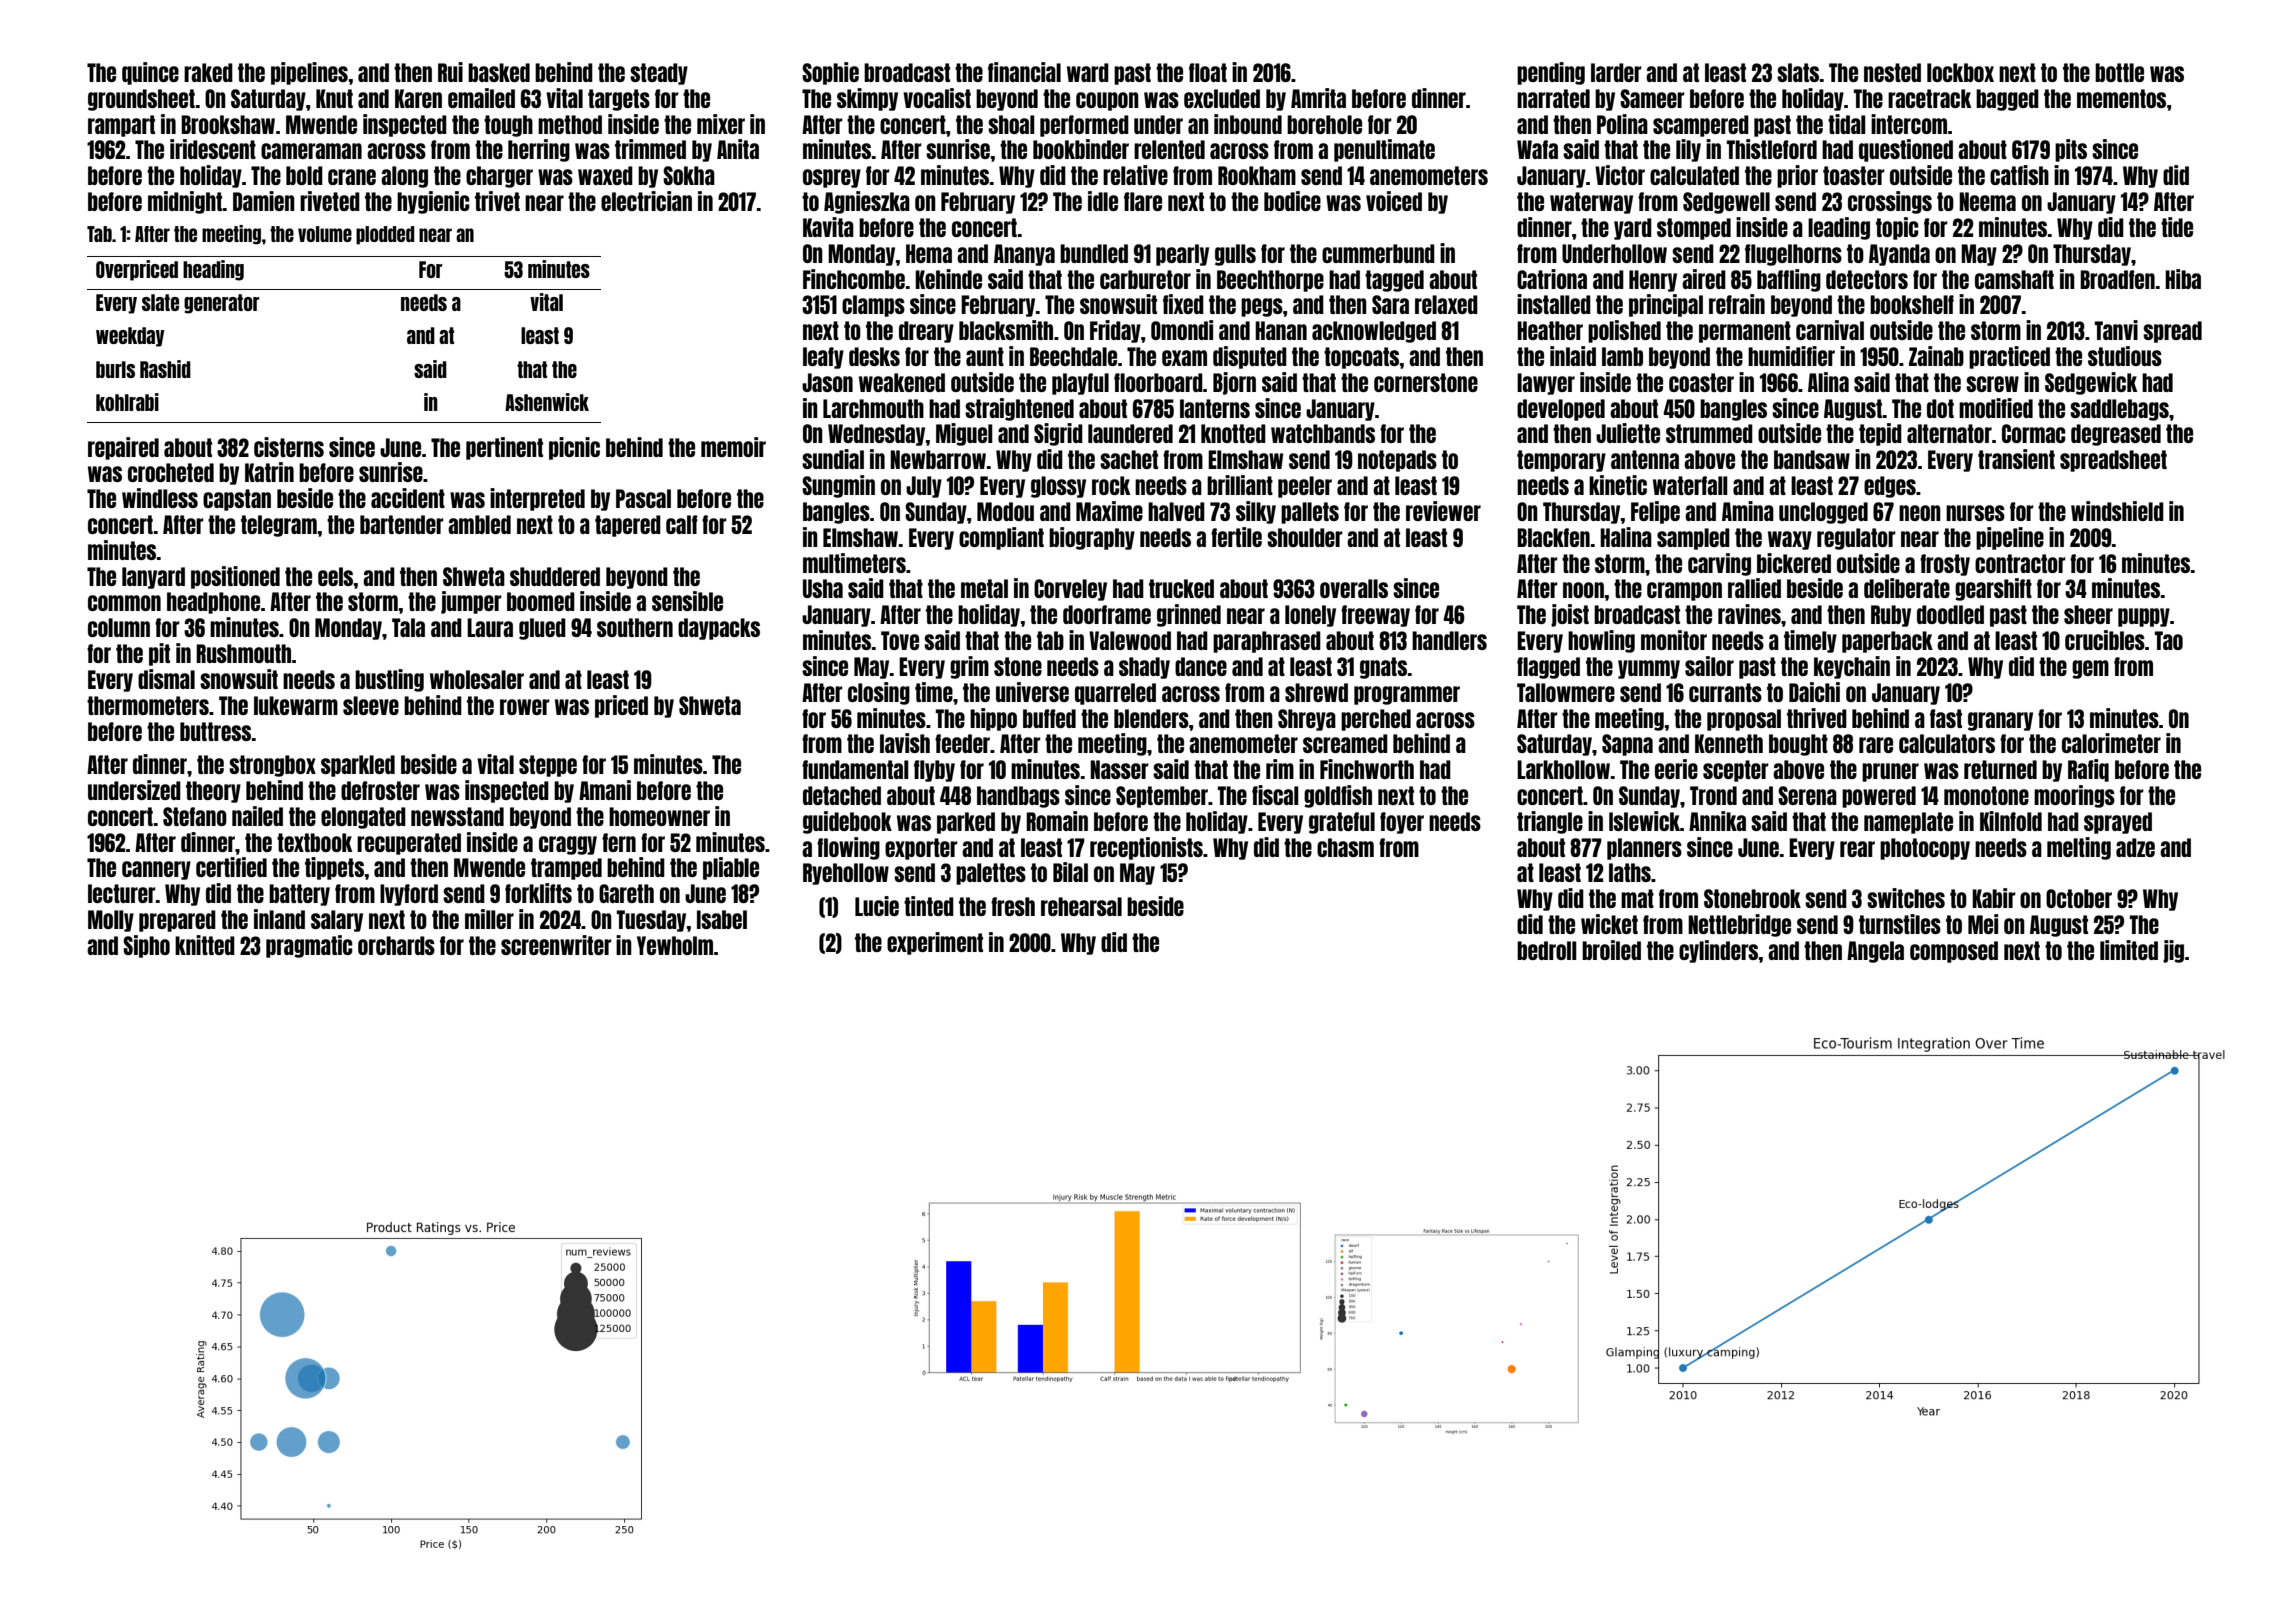  What do you see at coordinates (146, 946) in the screenshot?
I see `Sipho` at bounding box center [146, 946].
